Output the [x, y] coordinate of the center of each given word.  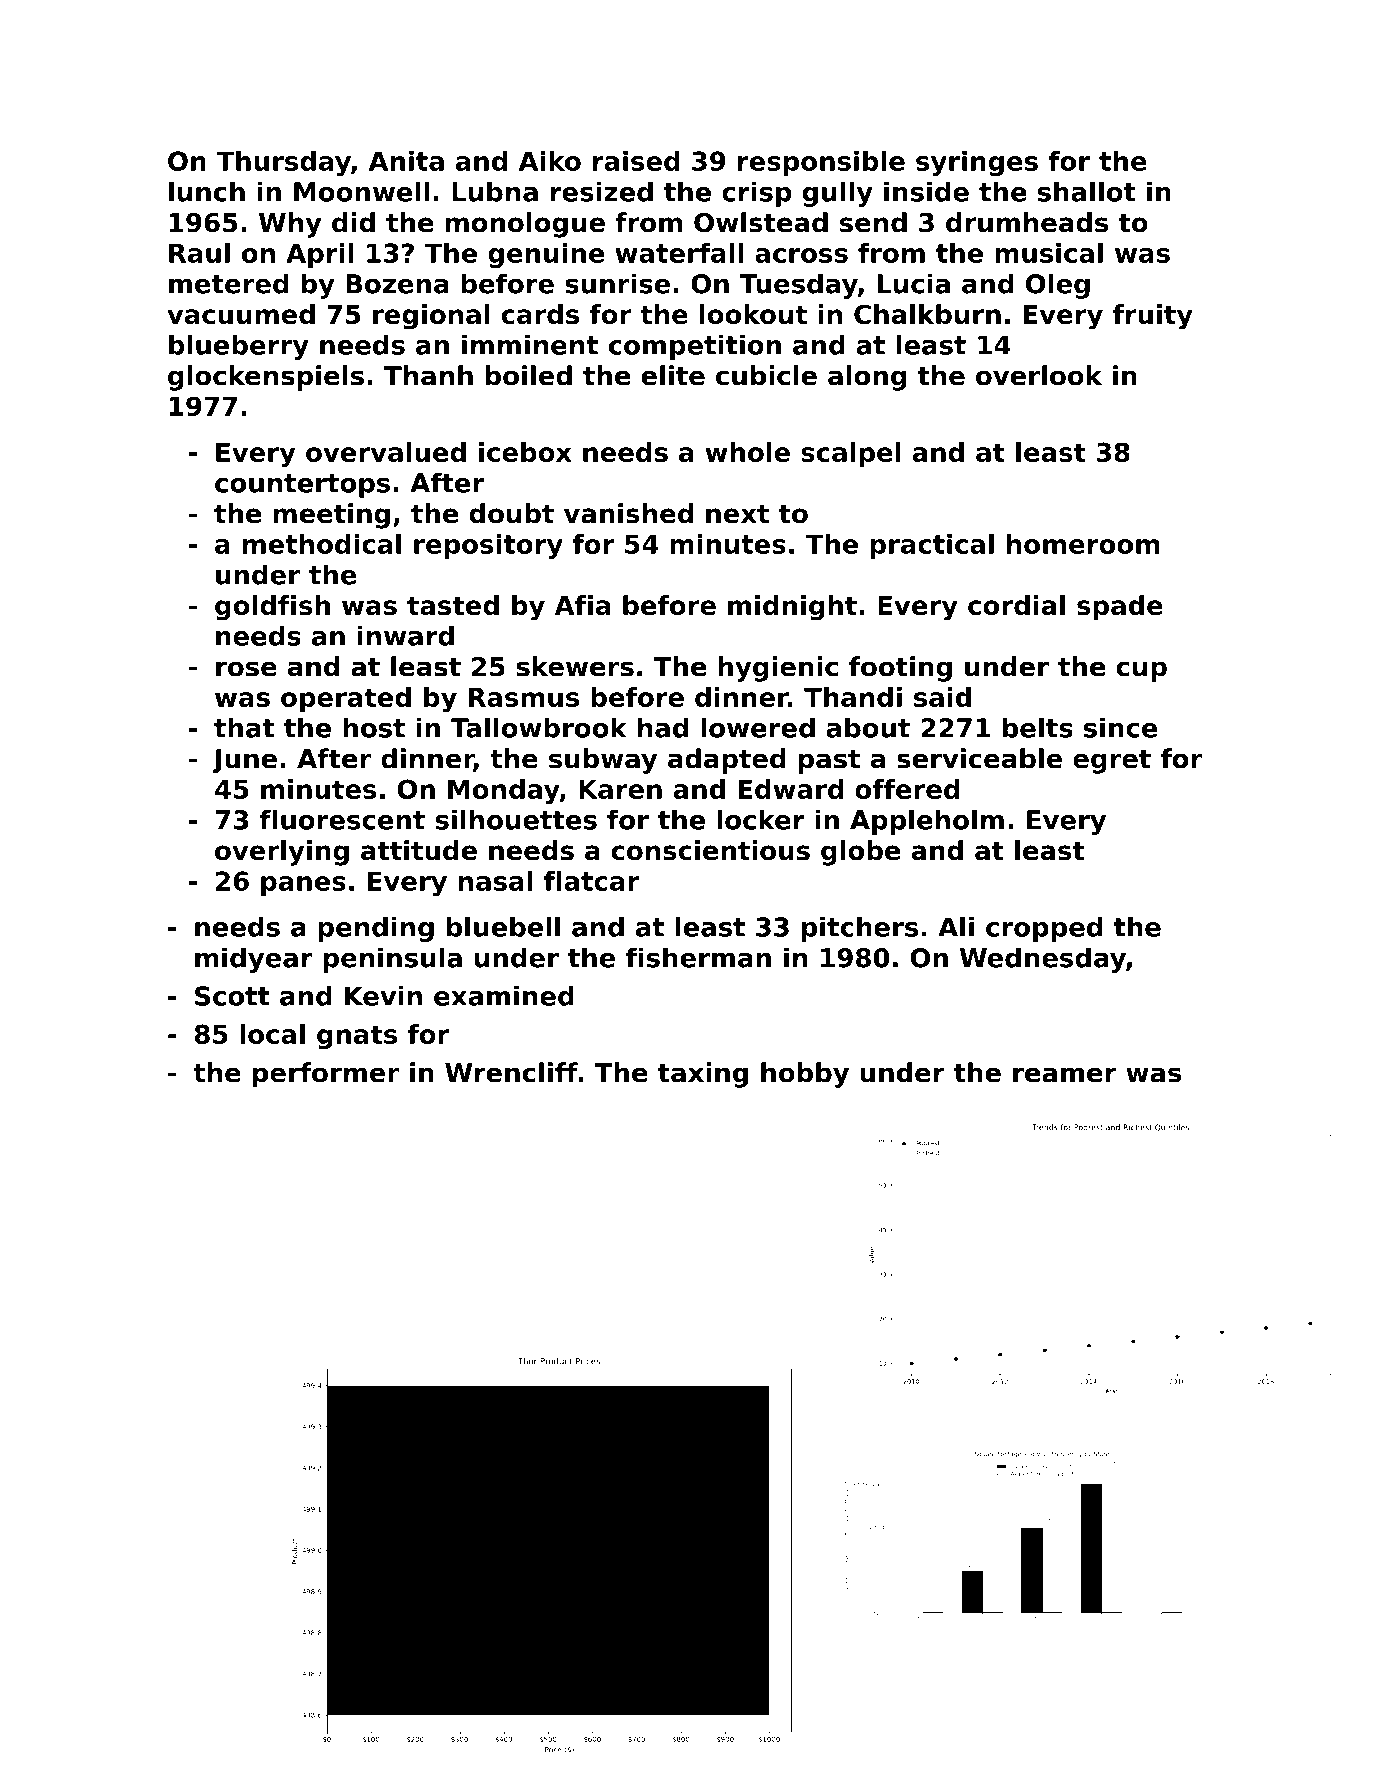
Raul [199, 253]
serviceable [979, 758]
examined [504, 996]
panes [303, 886]
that [244, 727]
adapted [727, 761]
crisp [757, 194]
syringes [977, 163]
